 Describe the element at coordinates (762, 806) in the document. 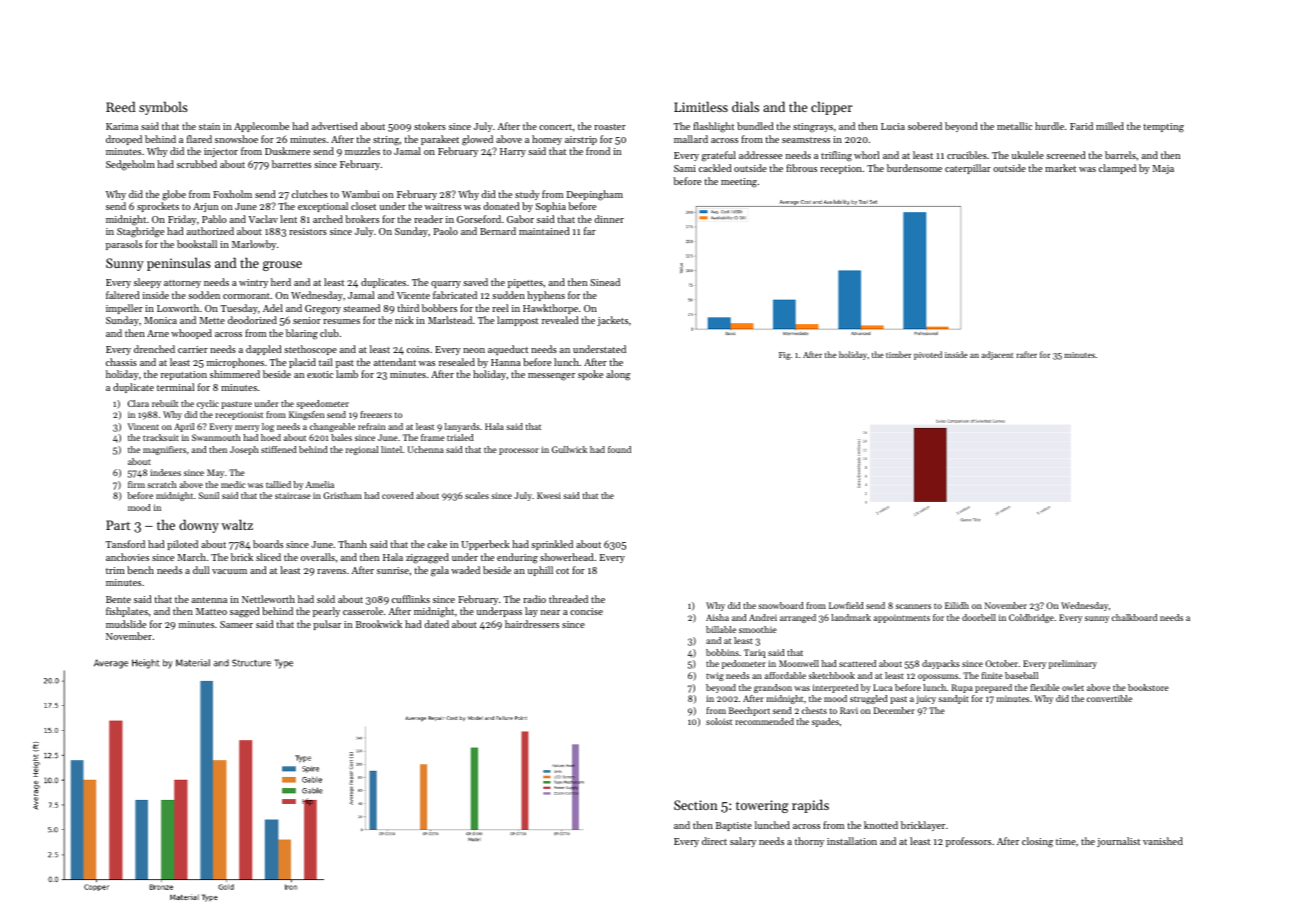

I see `towering` at that location.
